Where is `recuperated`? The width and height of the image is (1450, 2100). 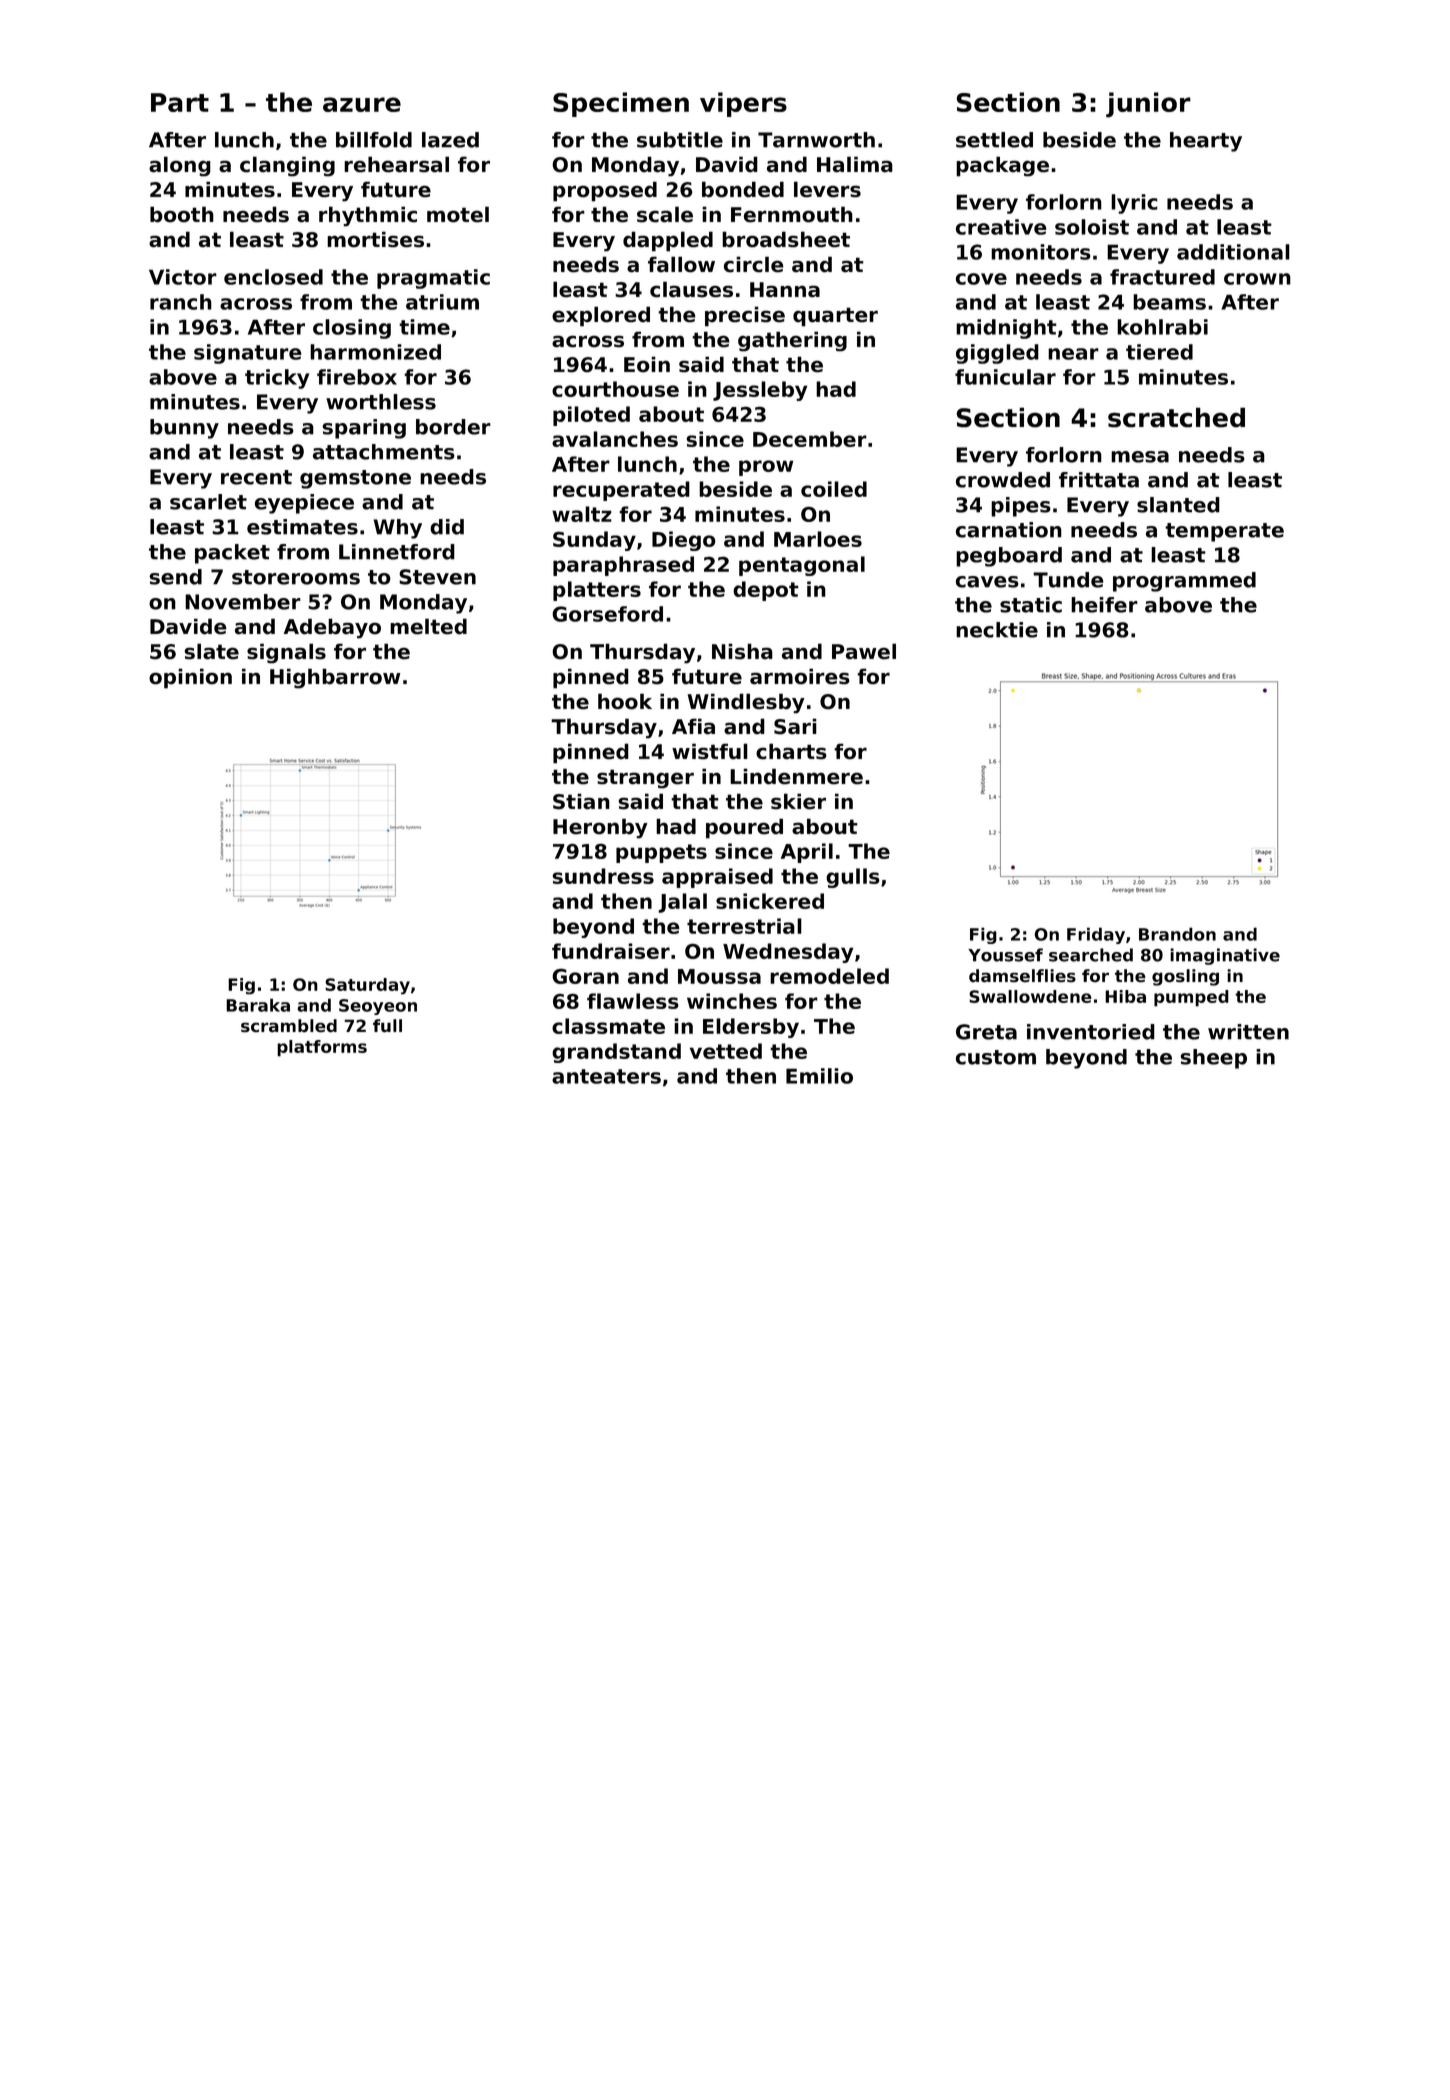 recuperated is located at coordinates (621, 491).
